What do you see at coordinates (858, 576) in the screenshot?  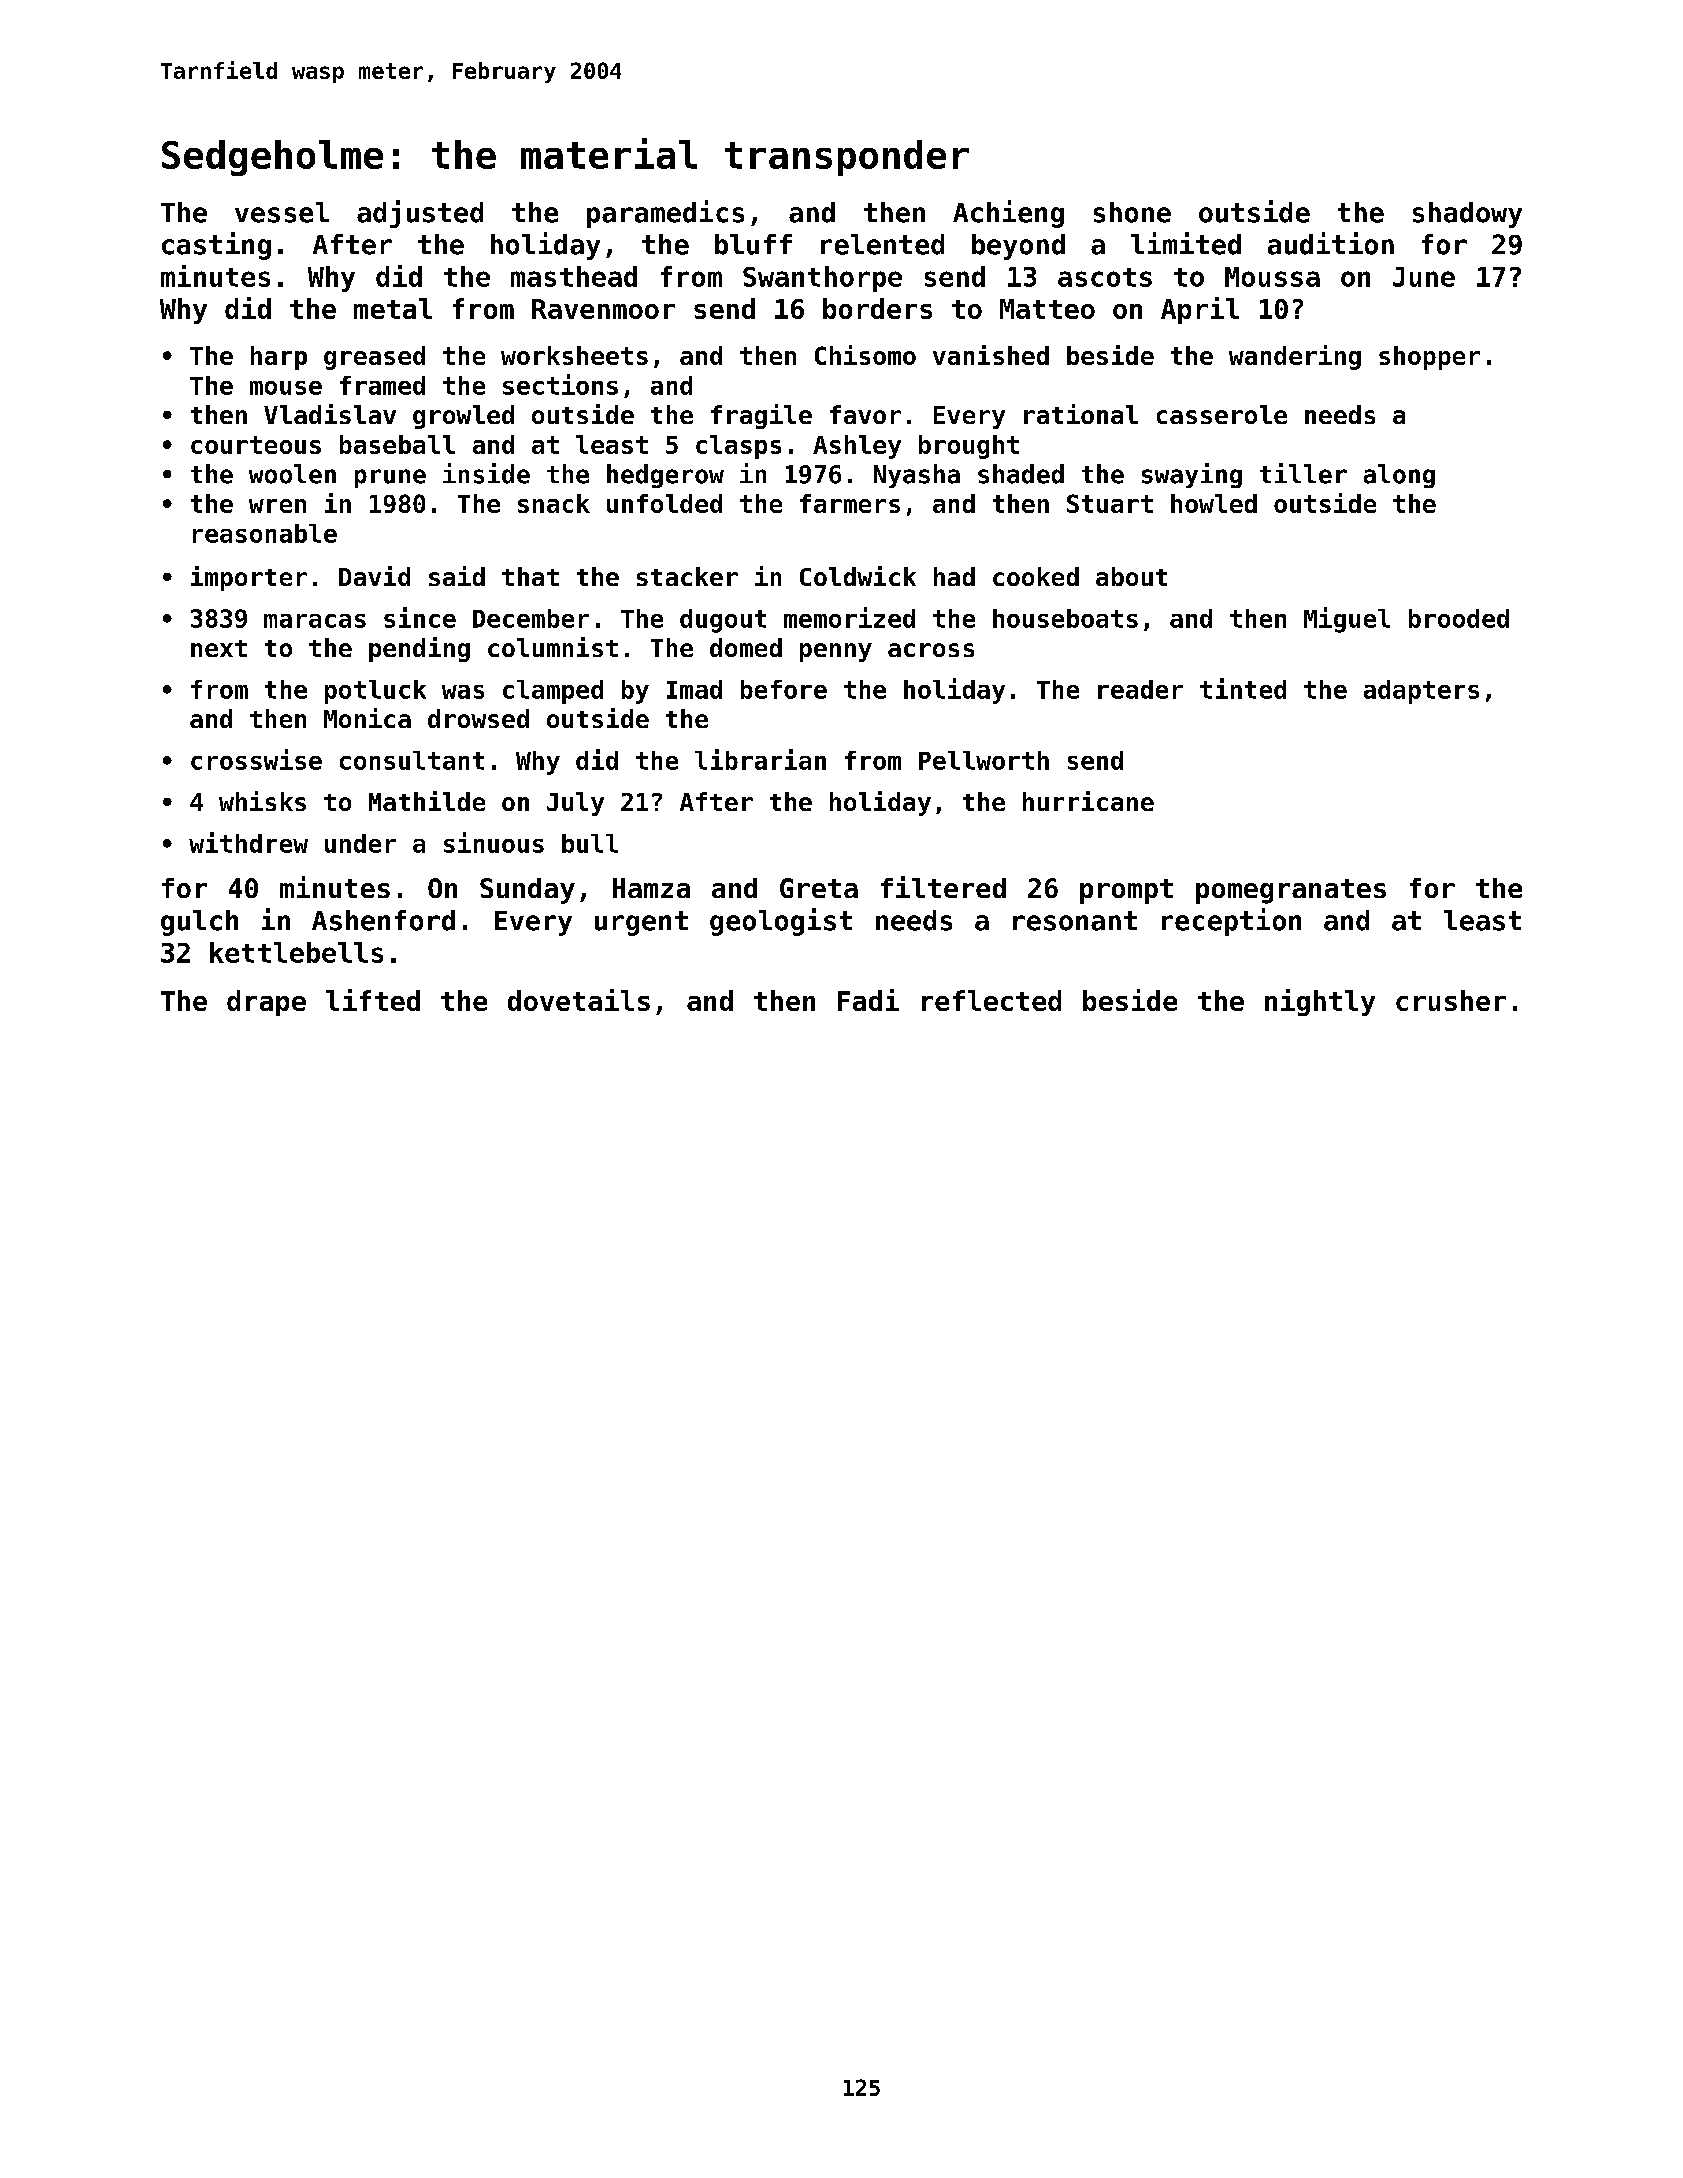 I see `Coldwick` at bounding box center [858, 576].
